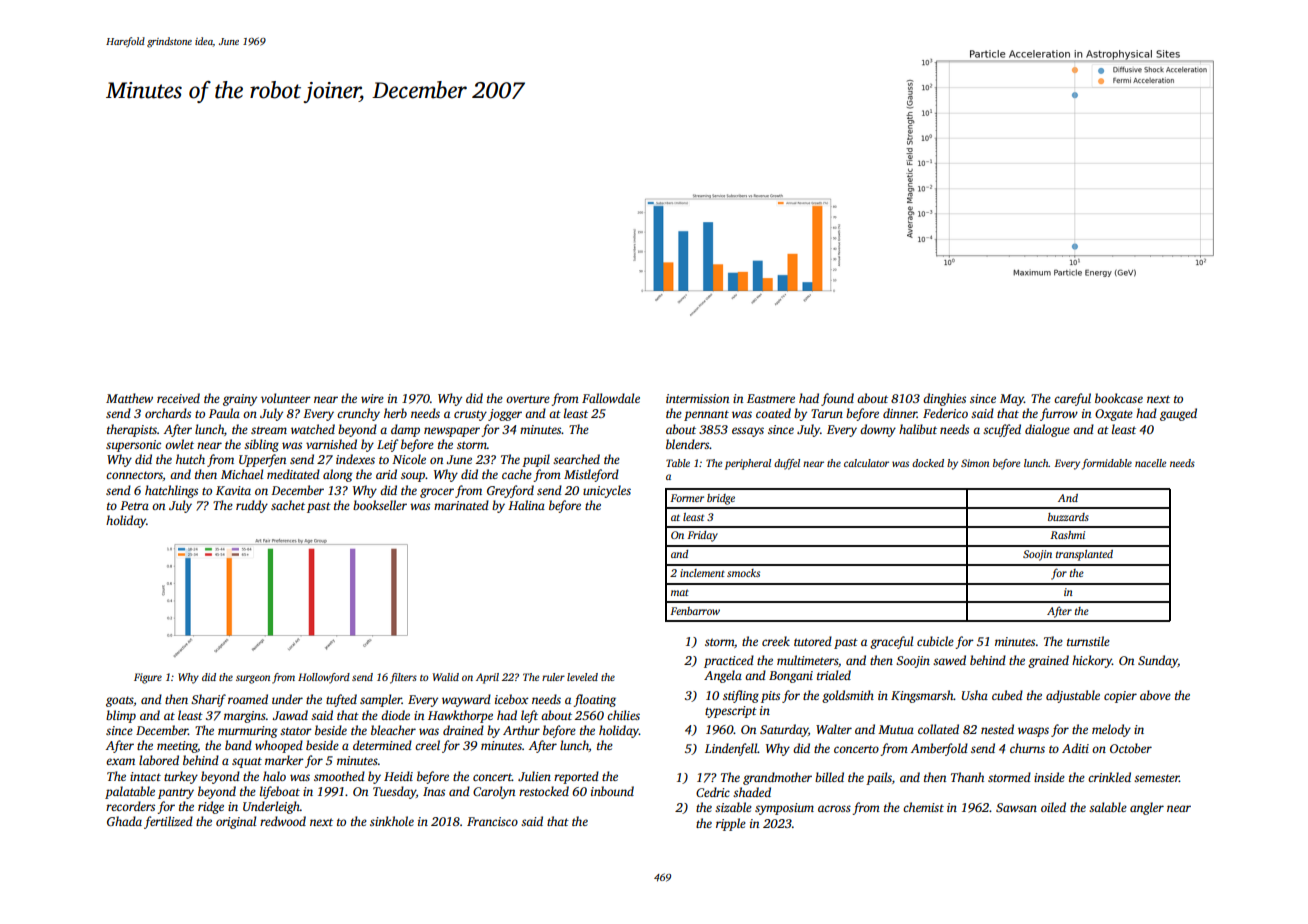  Describe the element at coordinates (403, 678) in the screenshot. I see `filters` at that location.
